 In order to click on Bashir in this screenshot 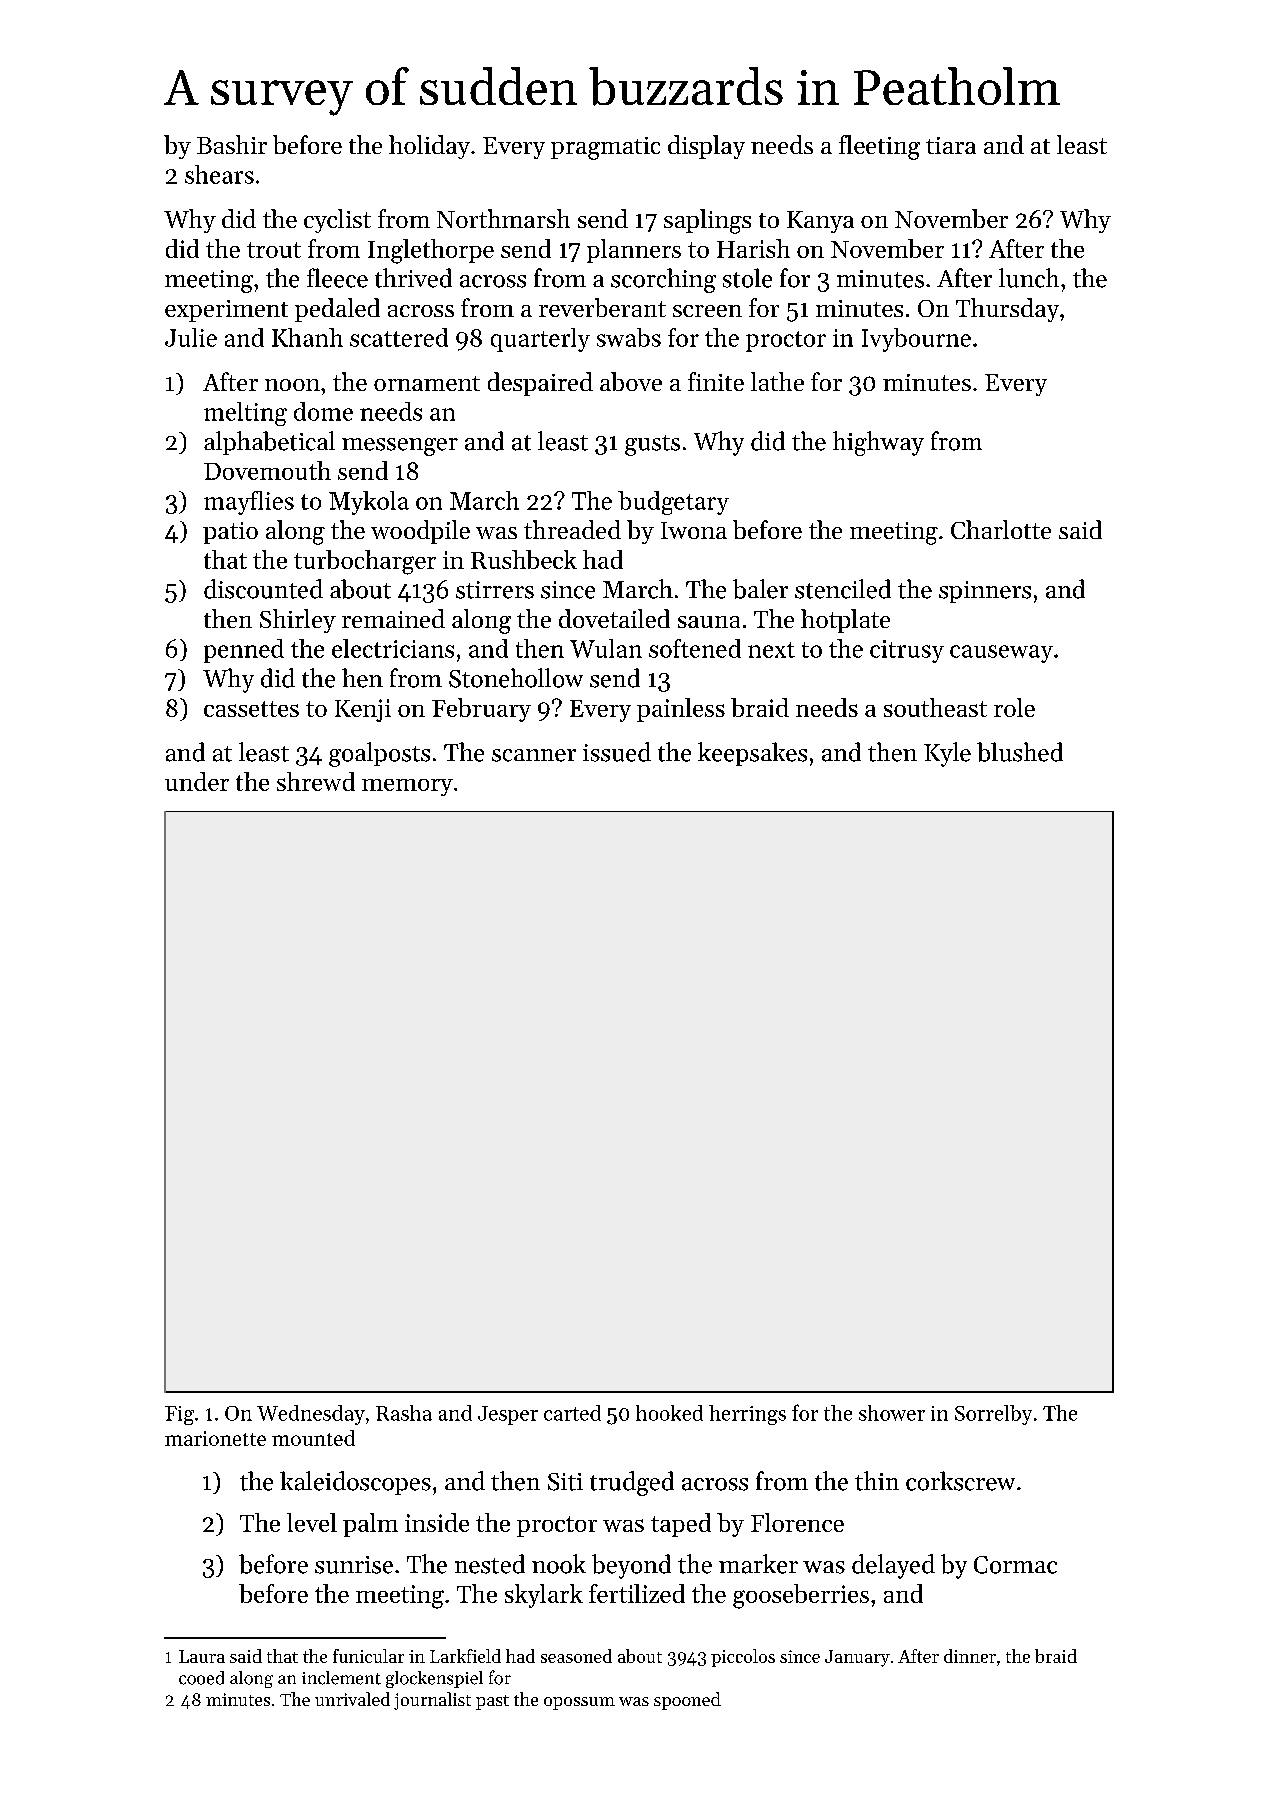, I will do `click(232, 144)`.
